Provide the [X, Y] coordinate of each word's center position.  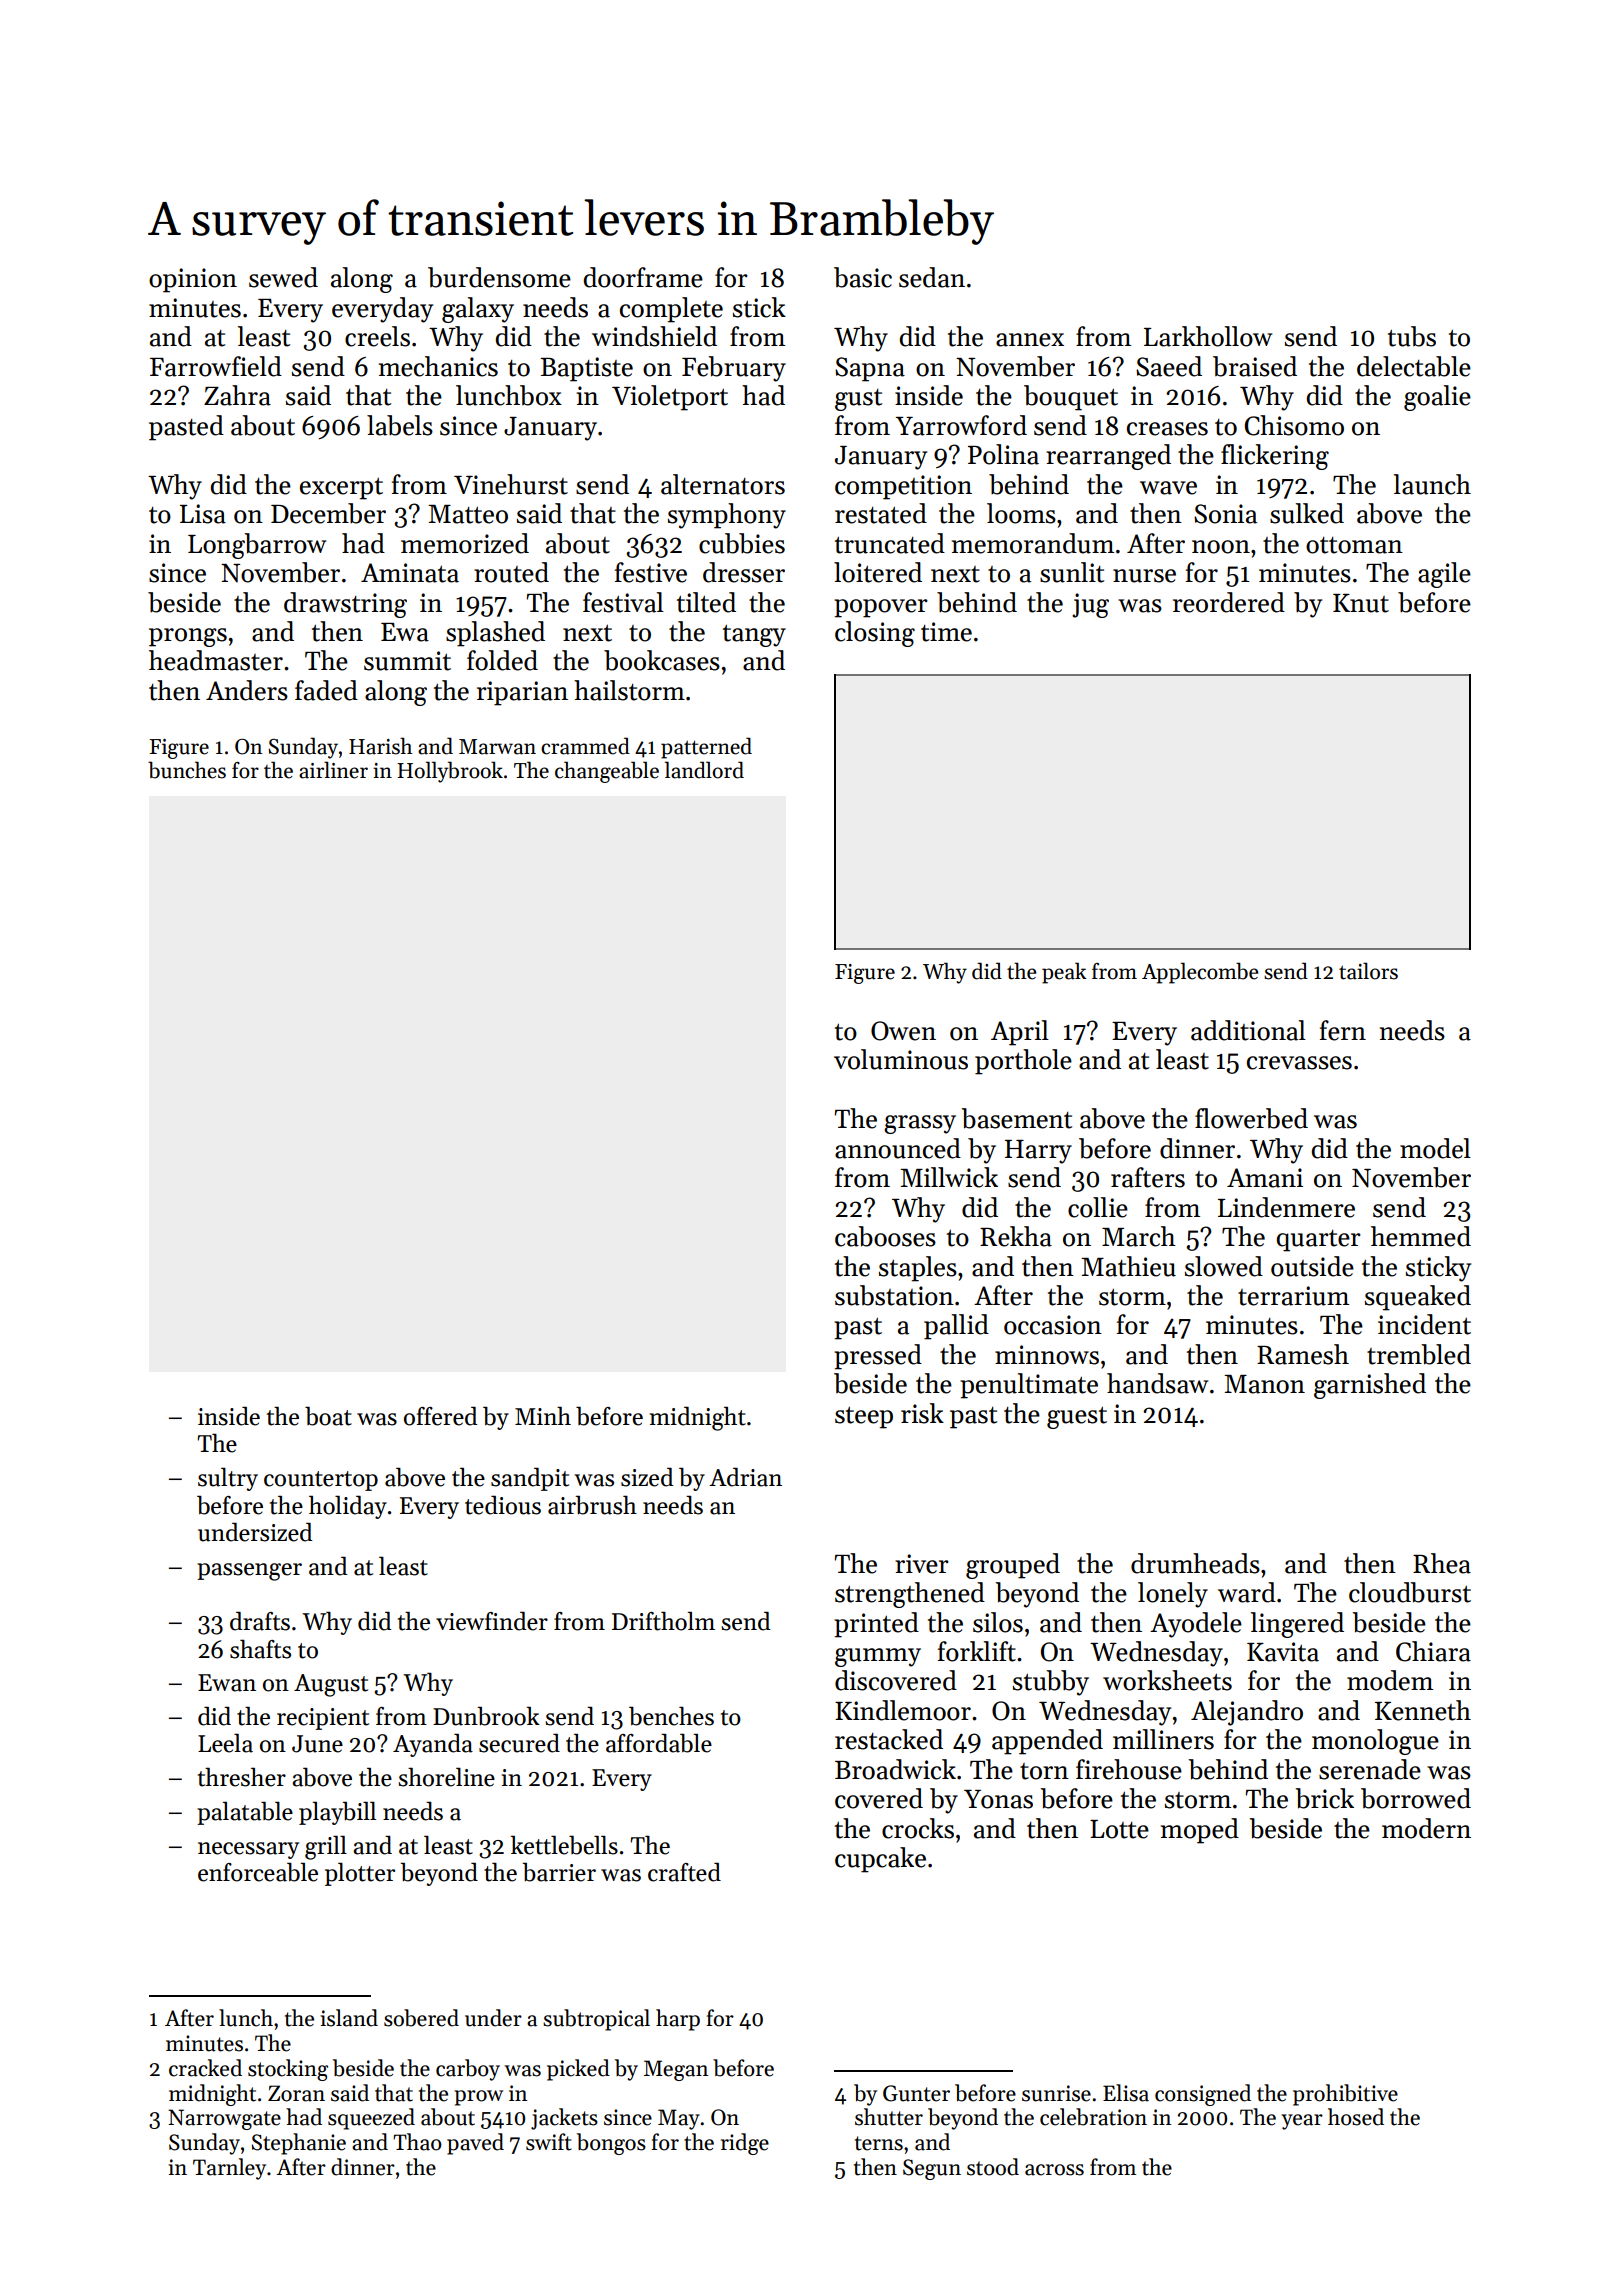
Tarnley [229, 2169]
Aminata [410, 573]
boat [328, 1416]
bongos [611, 2144]
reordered [1229, 602]
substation [894, 1295]
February [734, 369]
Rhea [1442, 1563]
